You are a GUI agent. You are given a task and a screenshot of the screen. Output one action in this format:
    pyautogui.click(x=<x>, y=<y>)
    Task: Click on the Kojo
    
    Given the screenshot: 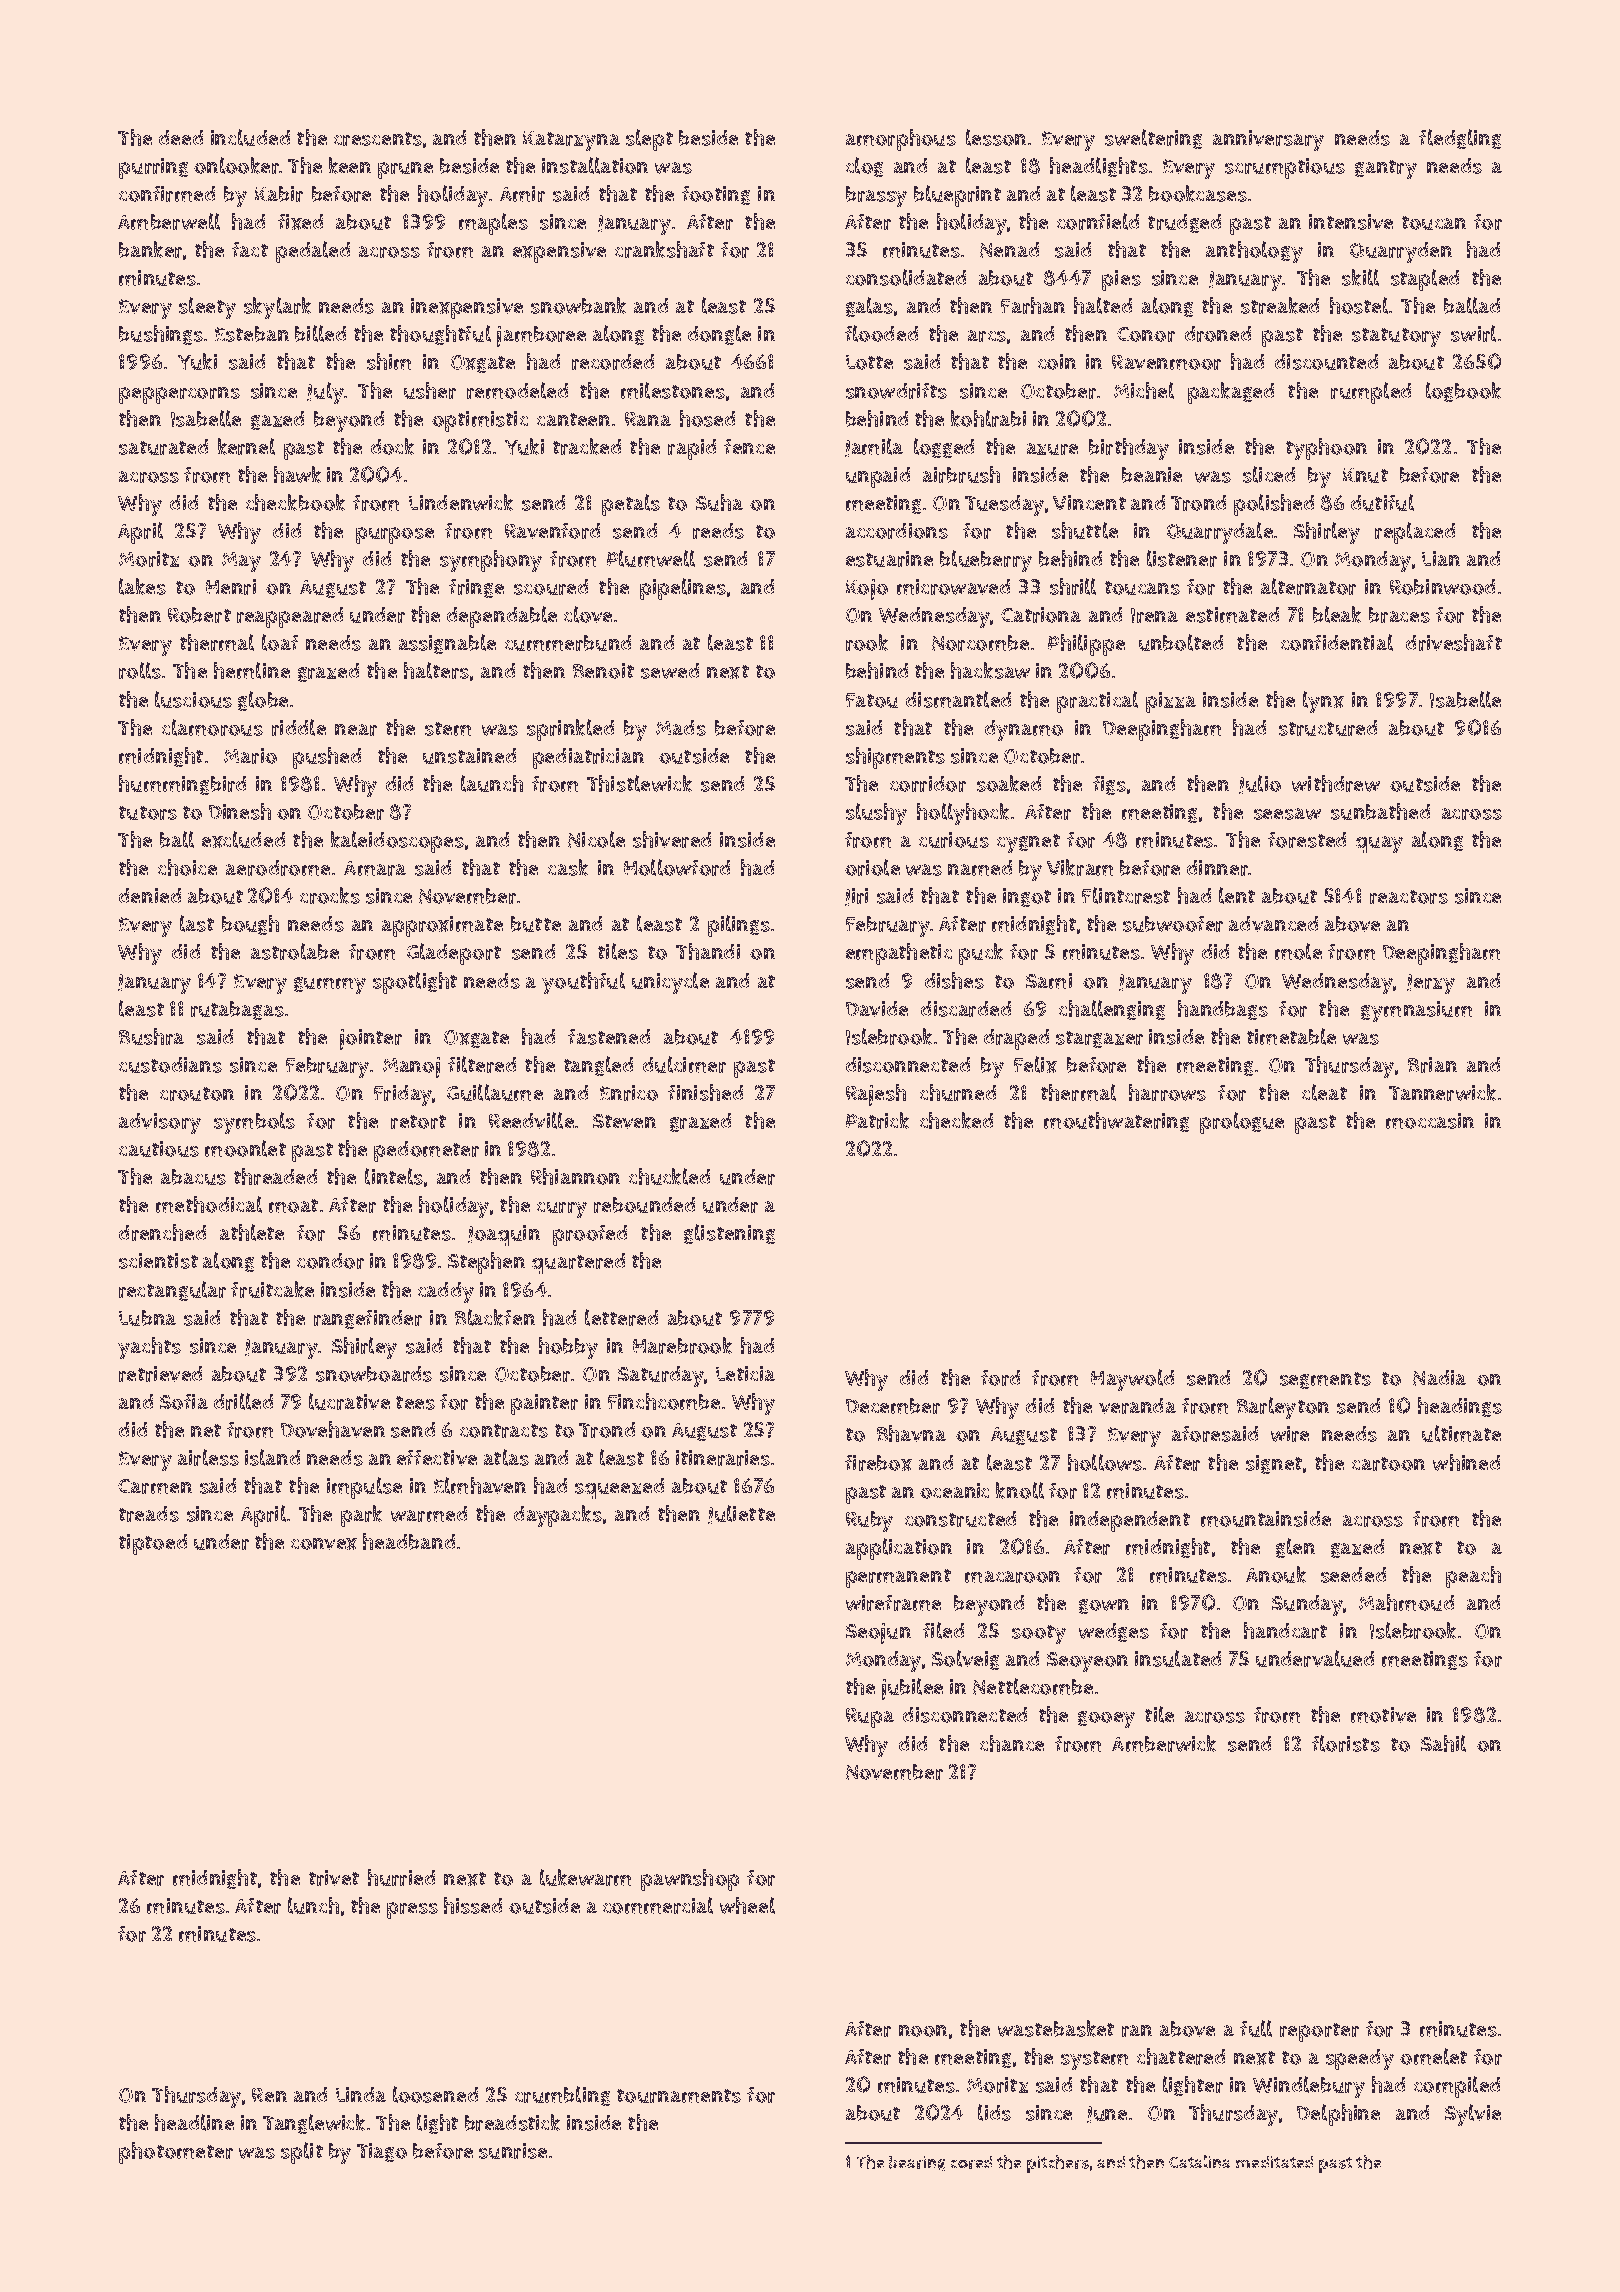 What is the action you would take?
    pyautogui.click(x=867, y=589)
